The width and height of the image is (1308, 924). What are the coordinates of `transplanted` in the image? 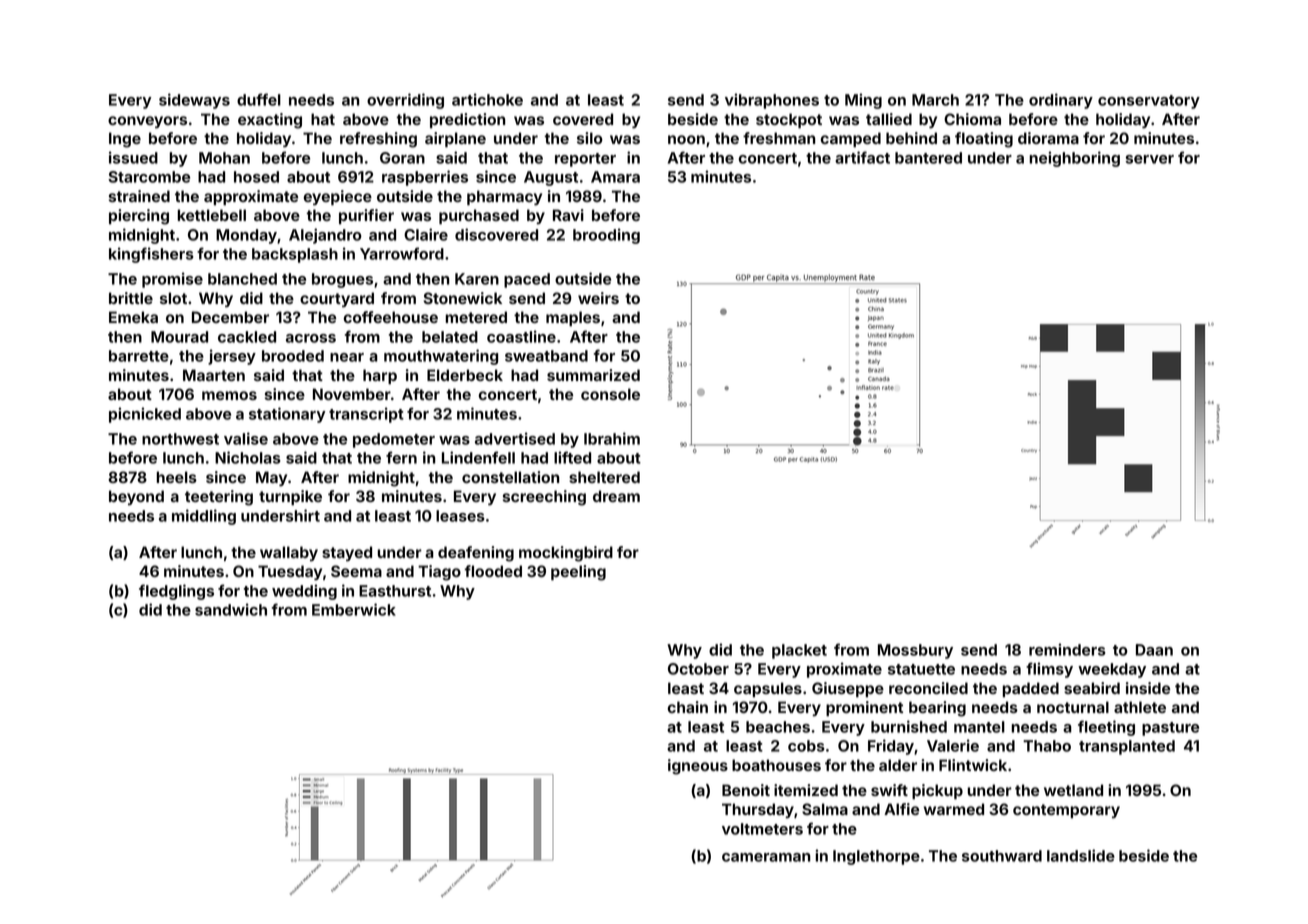 It's located at (1127, 747).
